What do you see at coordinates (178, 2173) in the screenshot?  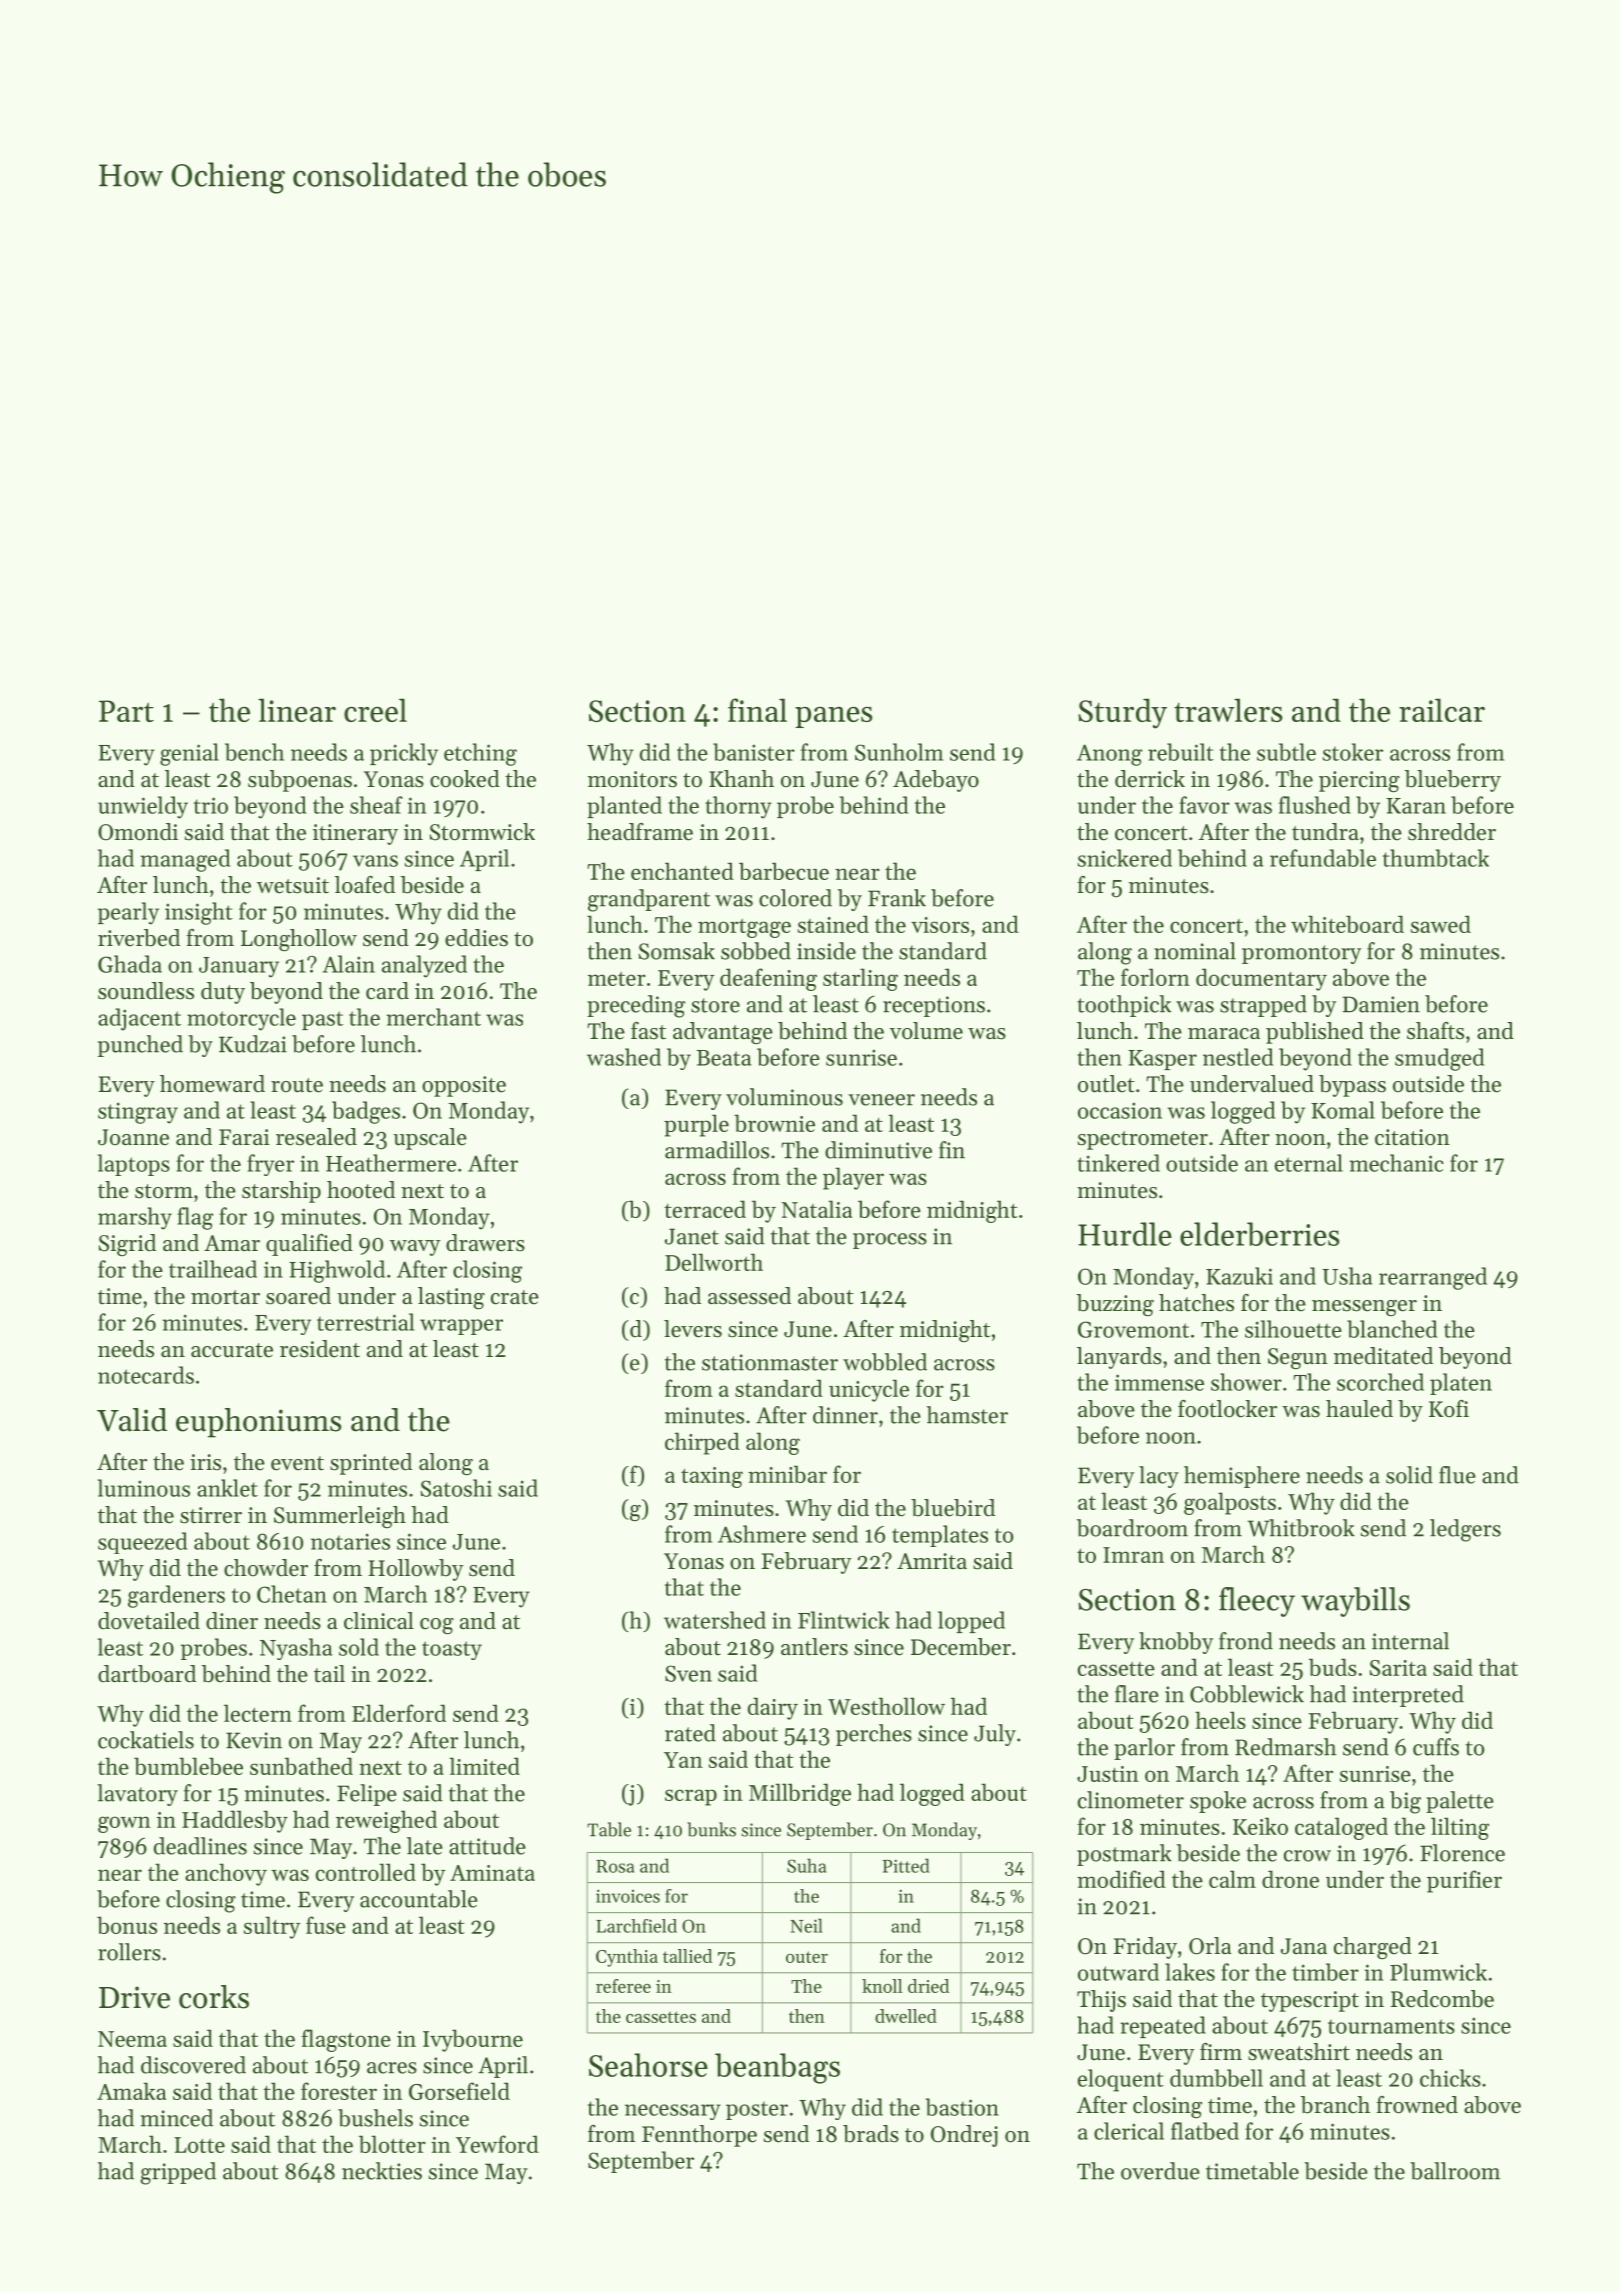 I see `gripped` at bounding box center [178, 2173].
